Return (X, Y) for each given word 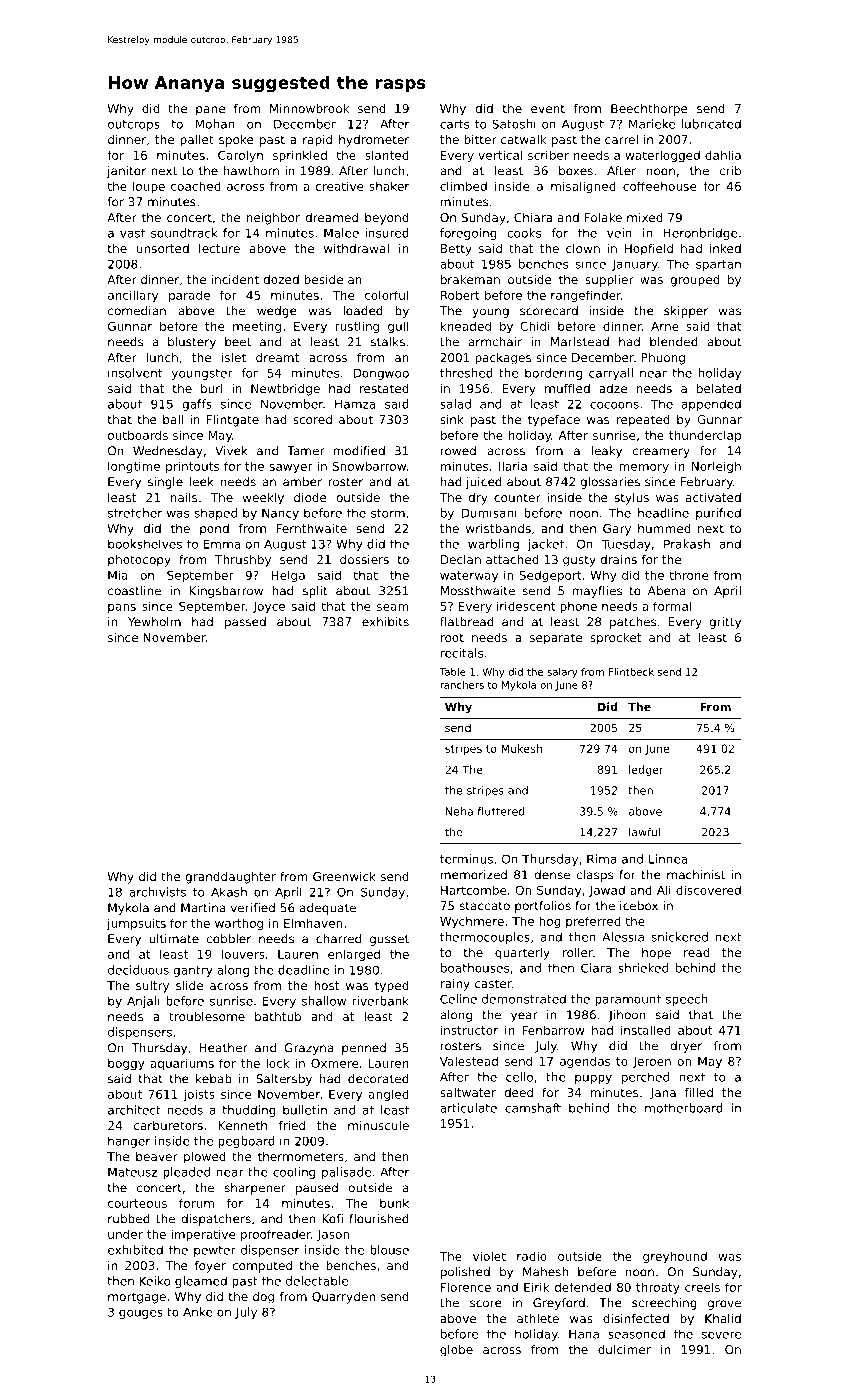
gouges (141, 1314)
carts (454, 124)
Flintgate (233, 421)
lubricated (711, 124)
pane (210, 111)
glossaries (610, 483)
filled (699, 1092)
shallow (324, 1001)
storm (388, 513)
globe (456, 1351)
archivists (157, 892)
